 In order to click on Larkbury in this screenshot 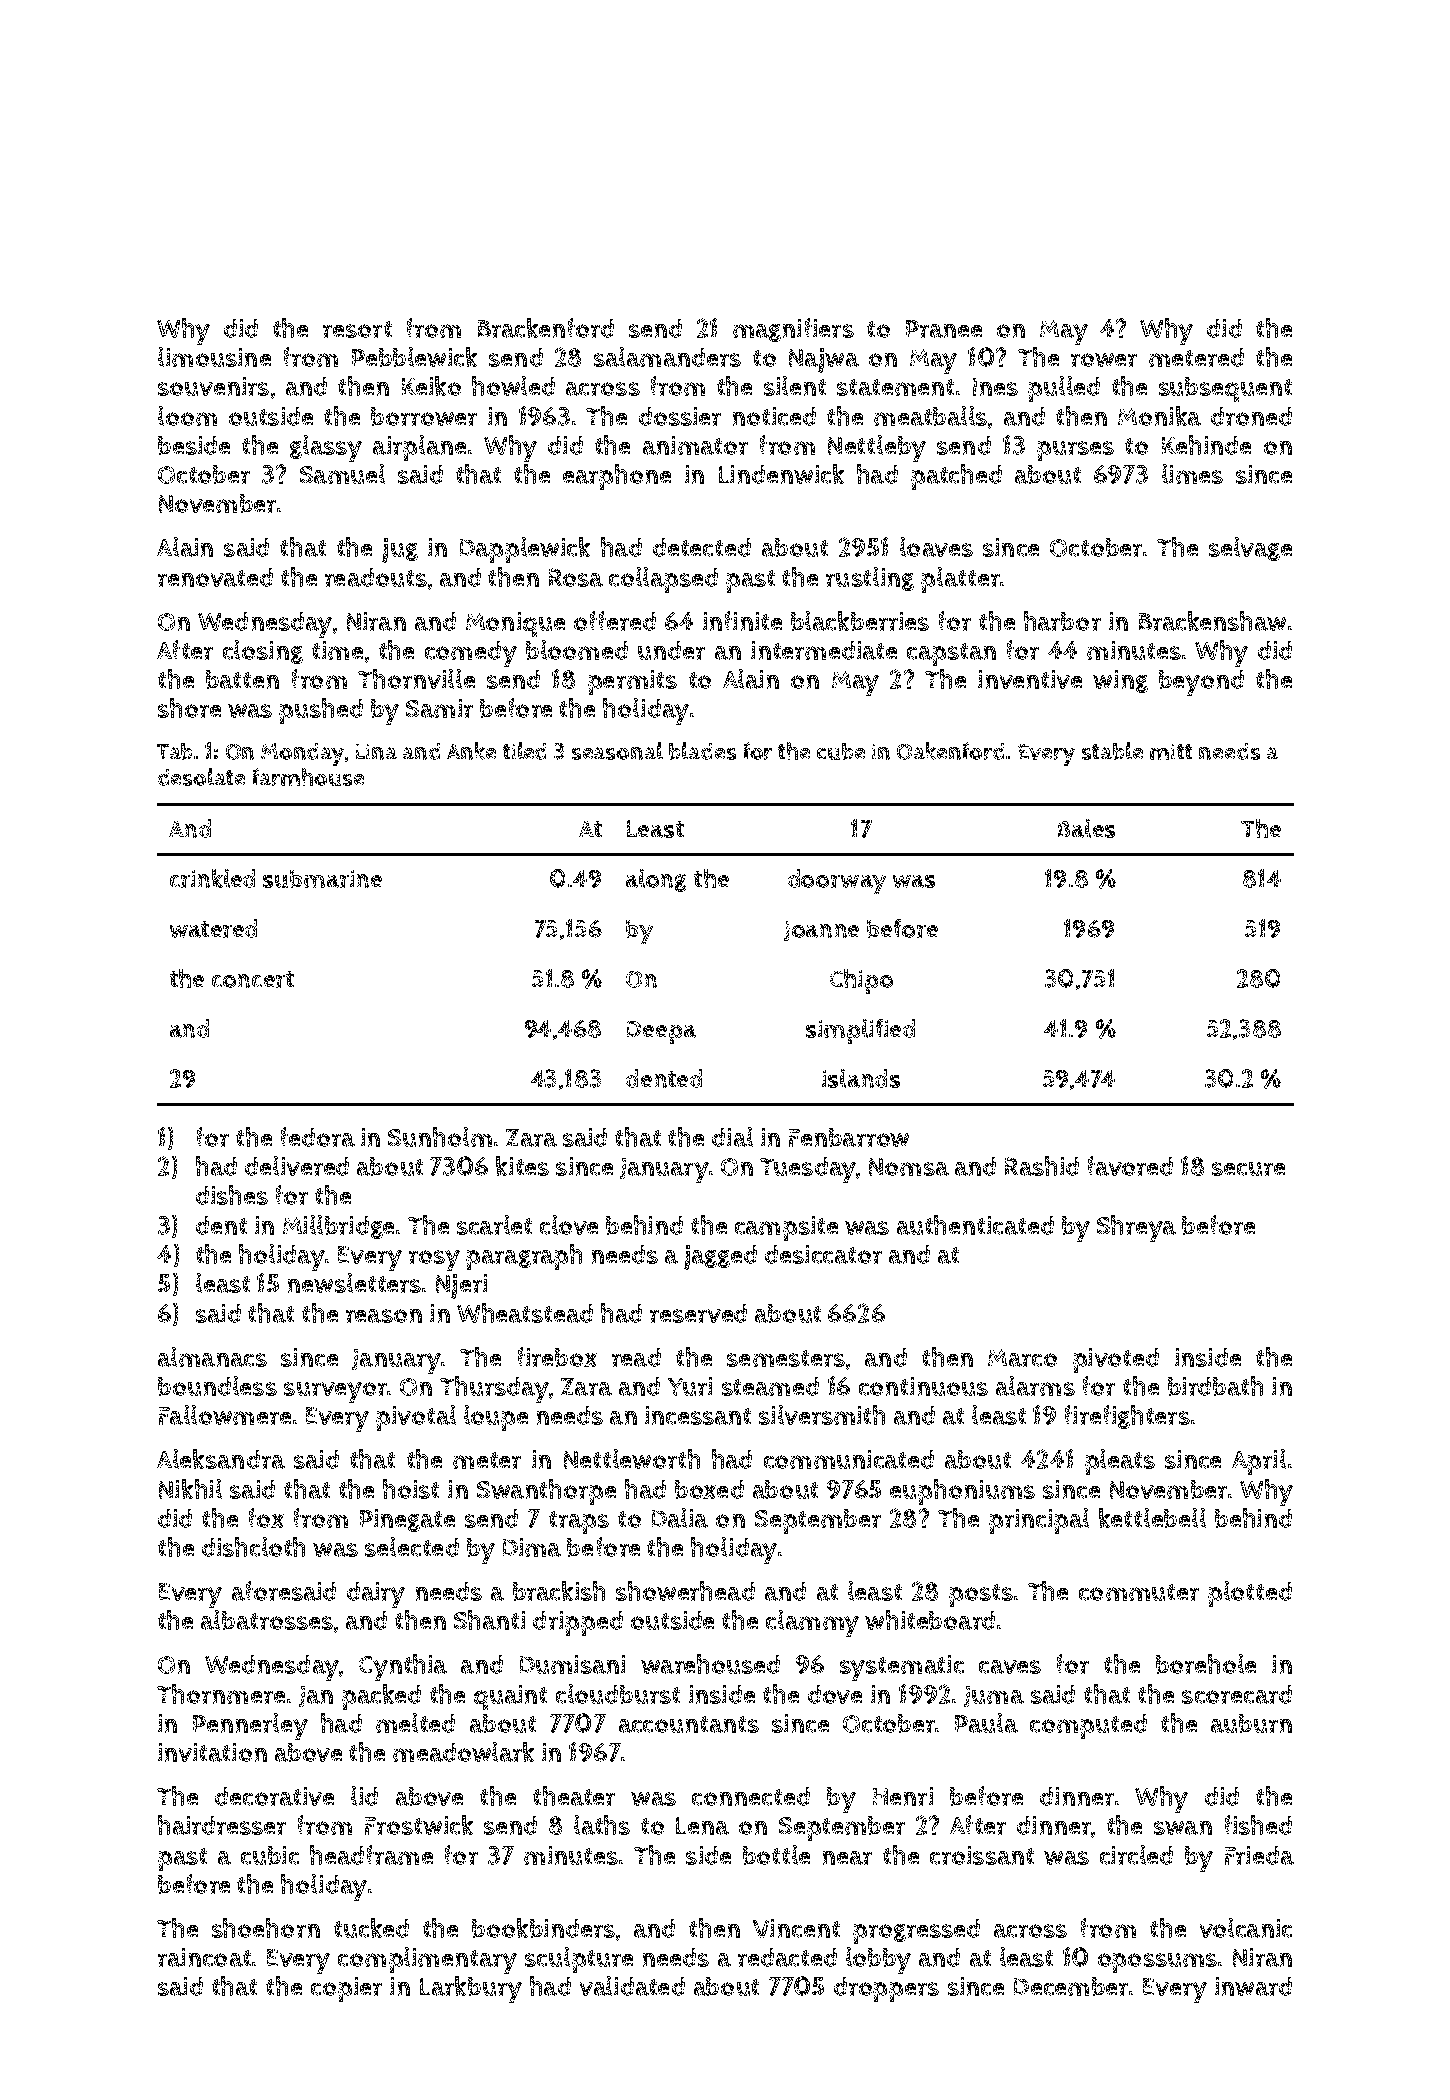, I will do `click(471, 1989)`.
